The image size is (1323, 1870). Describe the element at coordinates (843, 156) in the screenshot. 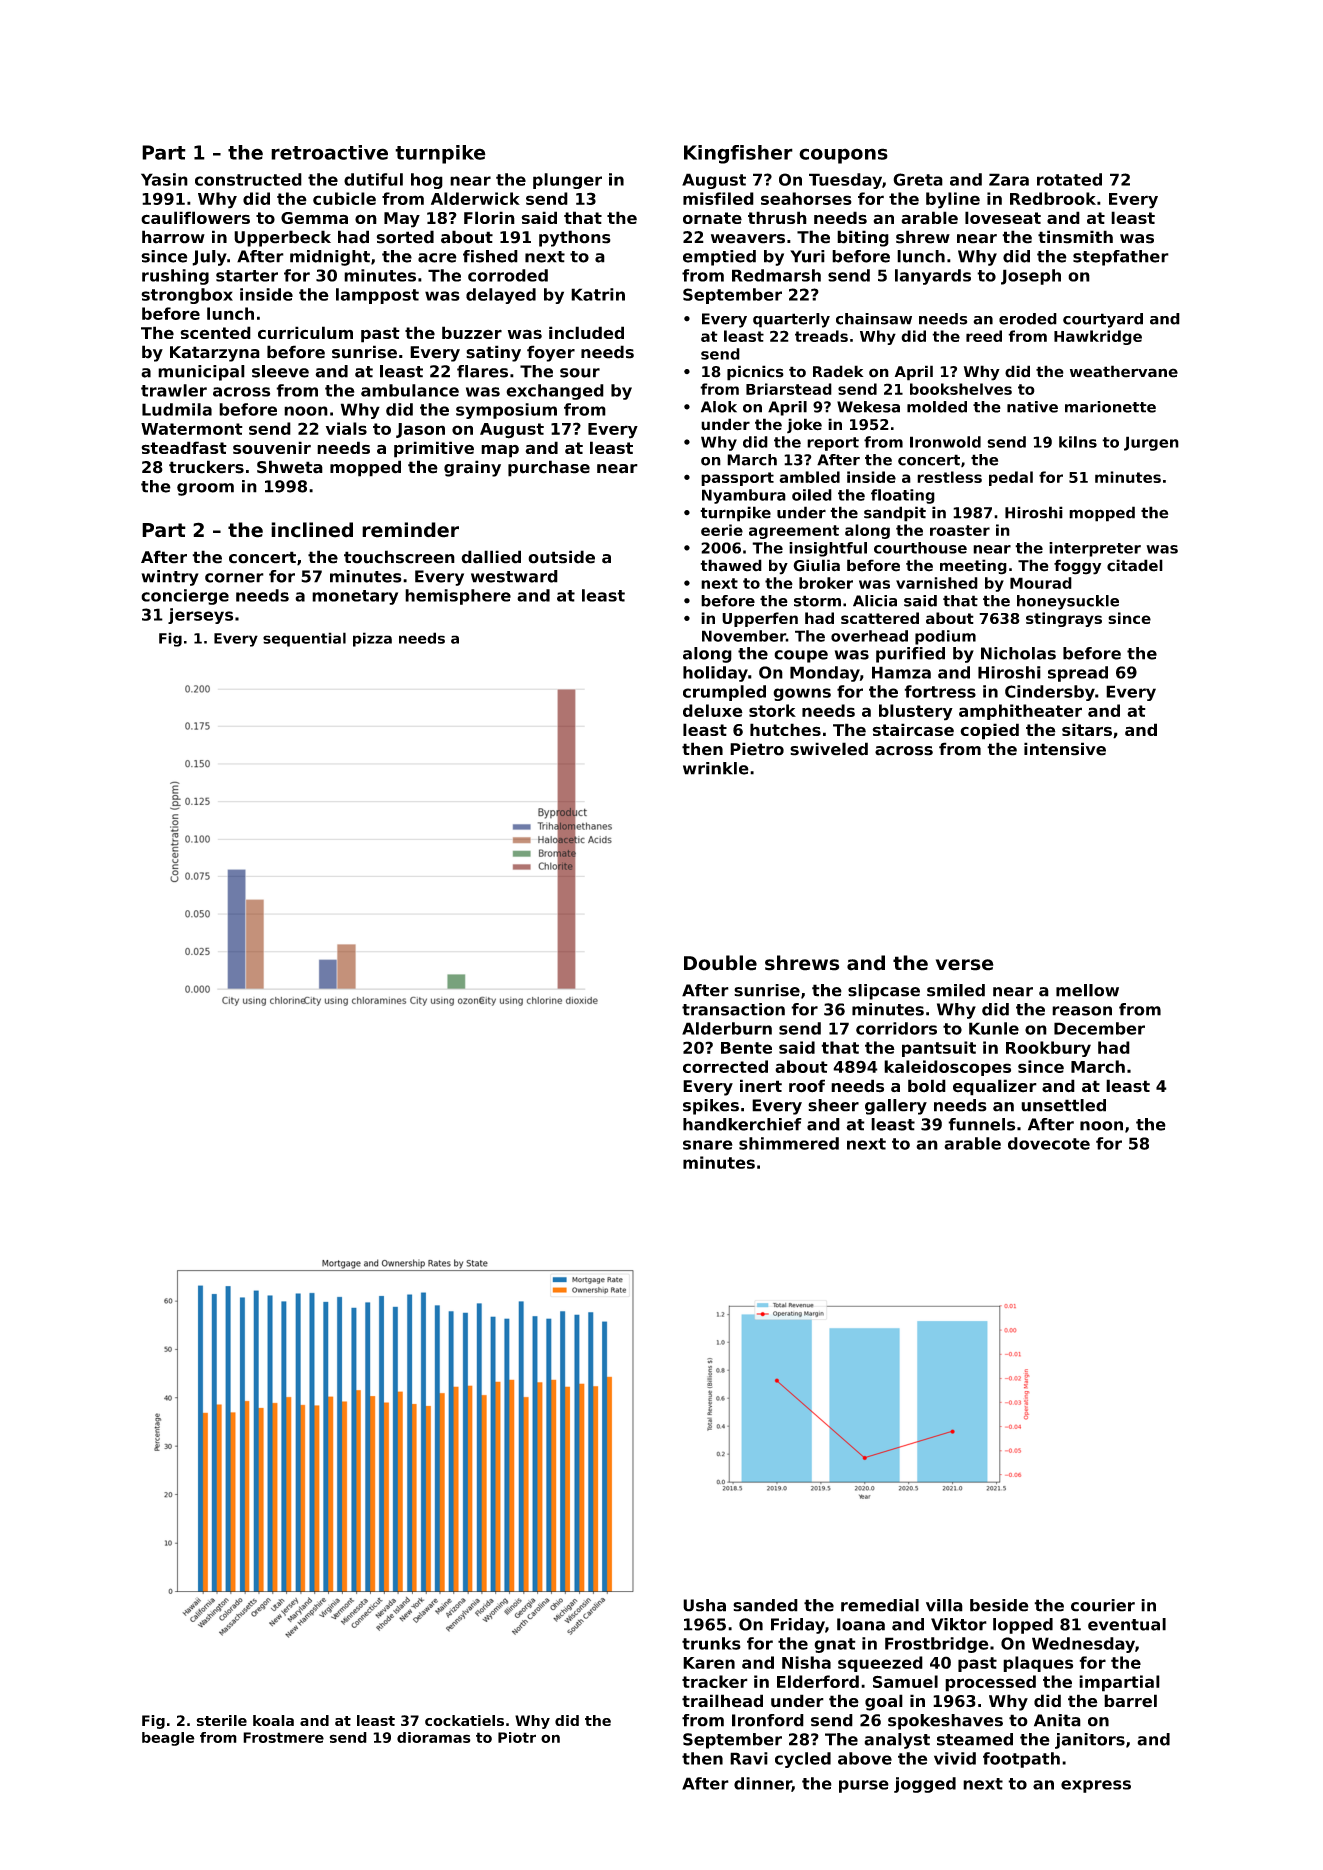

I see `coupons` at that location.
